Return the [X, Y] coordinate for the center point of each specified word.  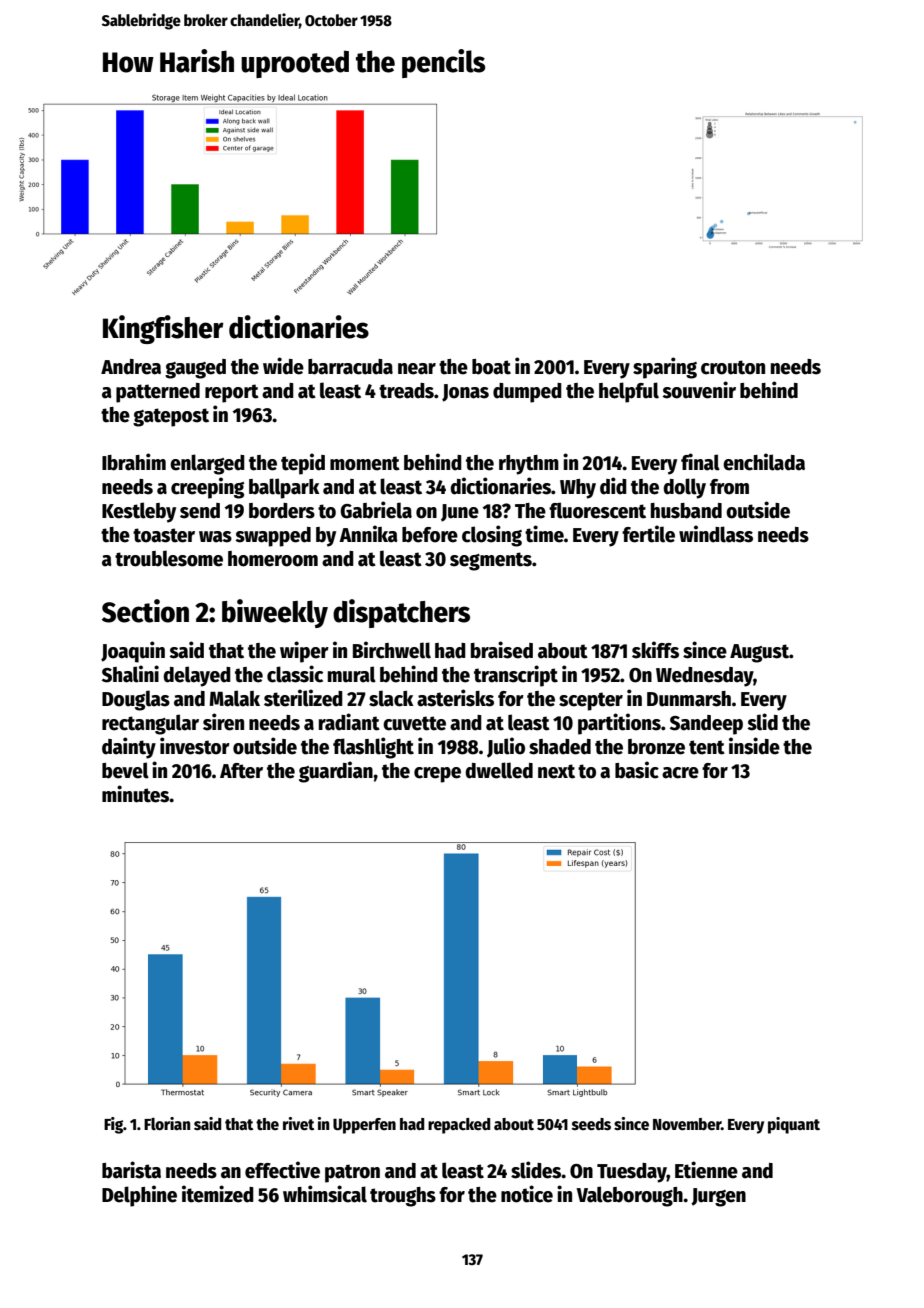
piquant [794, 1125]
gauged [195, 369]
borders [282, 511]
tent [707, 747]
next [556, 771]
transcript [516, 676]
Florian [167, 1123]
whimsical [325, 1194]
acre [680, 773]
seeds [591, 1124]
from [729, 487]
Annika [368, 534]
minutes [136, 794]
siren [223, 722]
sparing [665, 368]
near [417, 369]
